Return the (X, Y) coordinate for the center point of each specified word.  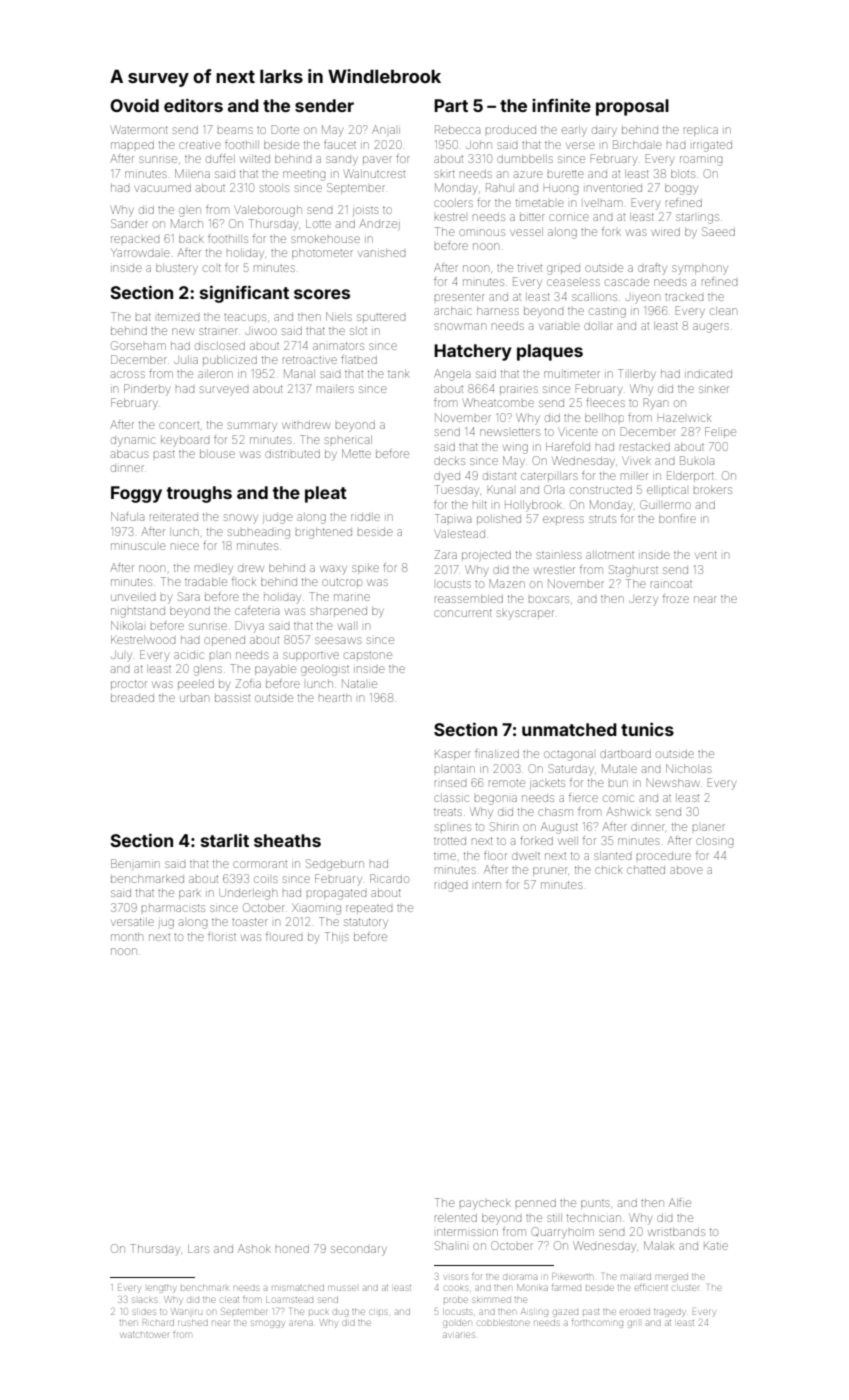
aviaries (459, 1335)
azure (528, 174)
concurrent (463, 613)
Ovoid (134, 105)
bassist (232, 698)
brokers (713, 490)
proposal (632, 107)
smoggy (267, 1324)
